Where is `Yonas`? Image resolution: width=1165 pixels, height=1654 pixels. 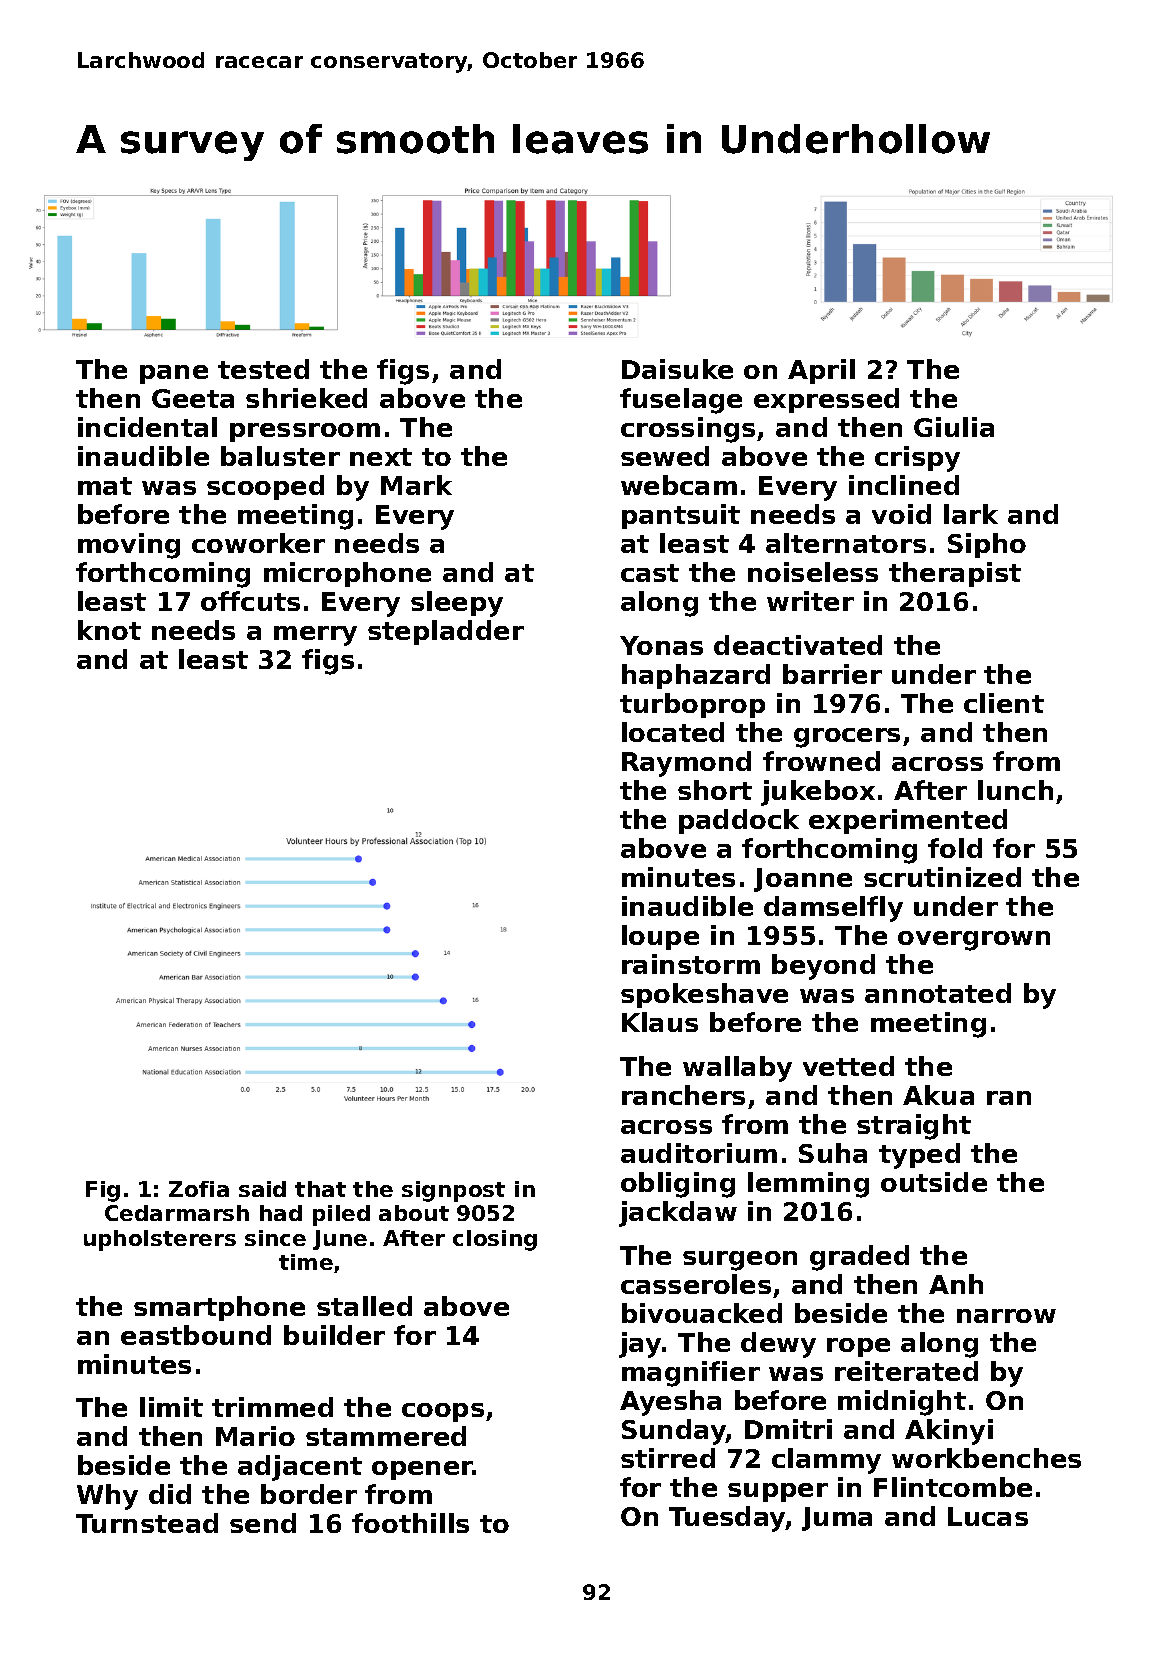
Yonas is located at coordinates (661, 645).
